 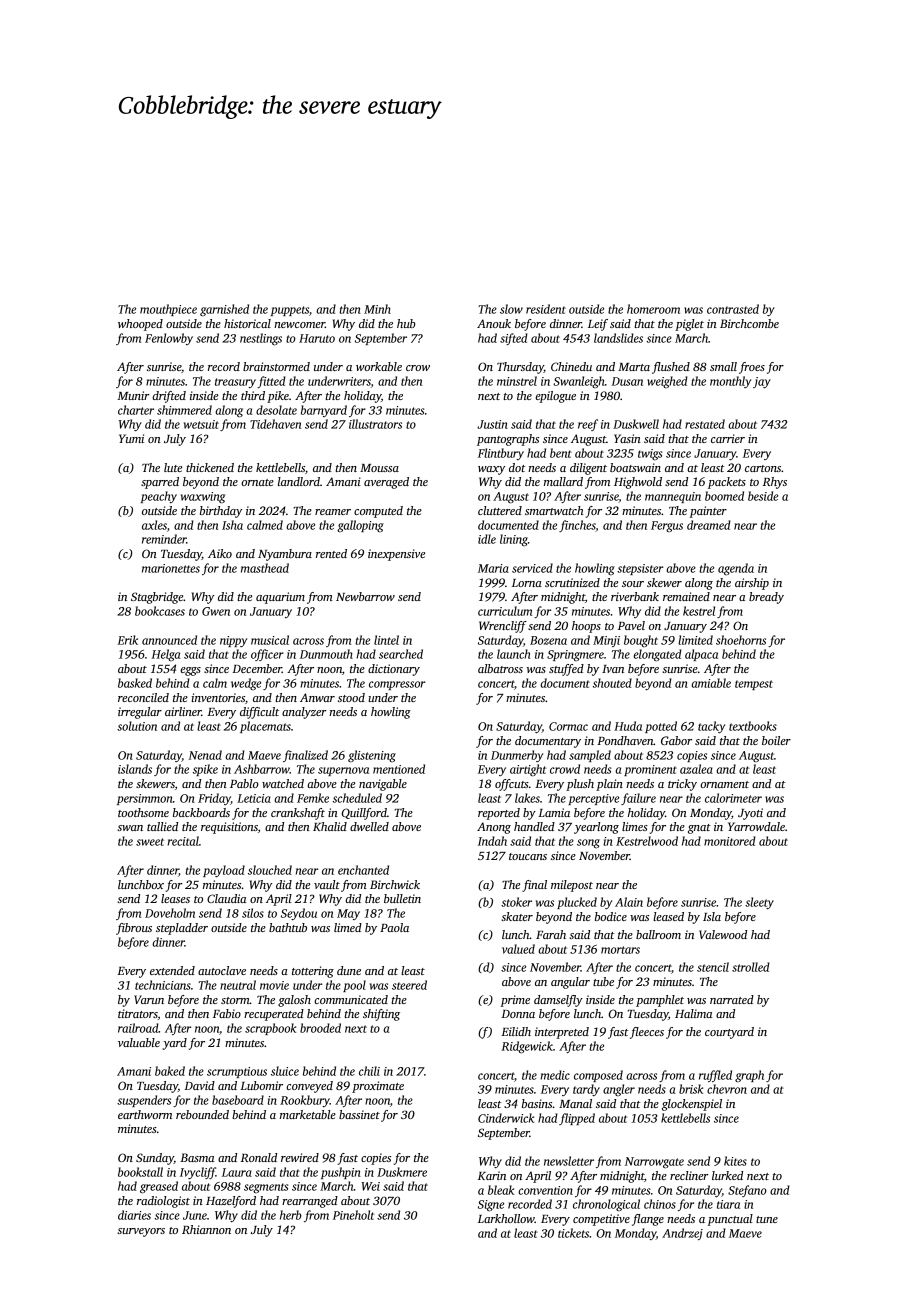 I want to click on Justin, so click(x=492, y=424).
